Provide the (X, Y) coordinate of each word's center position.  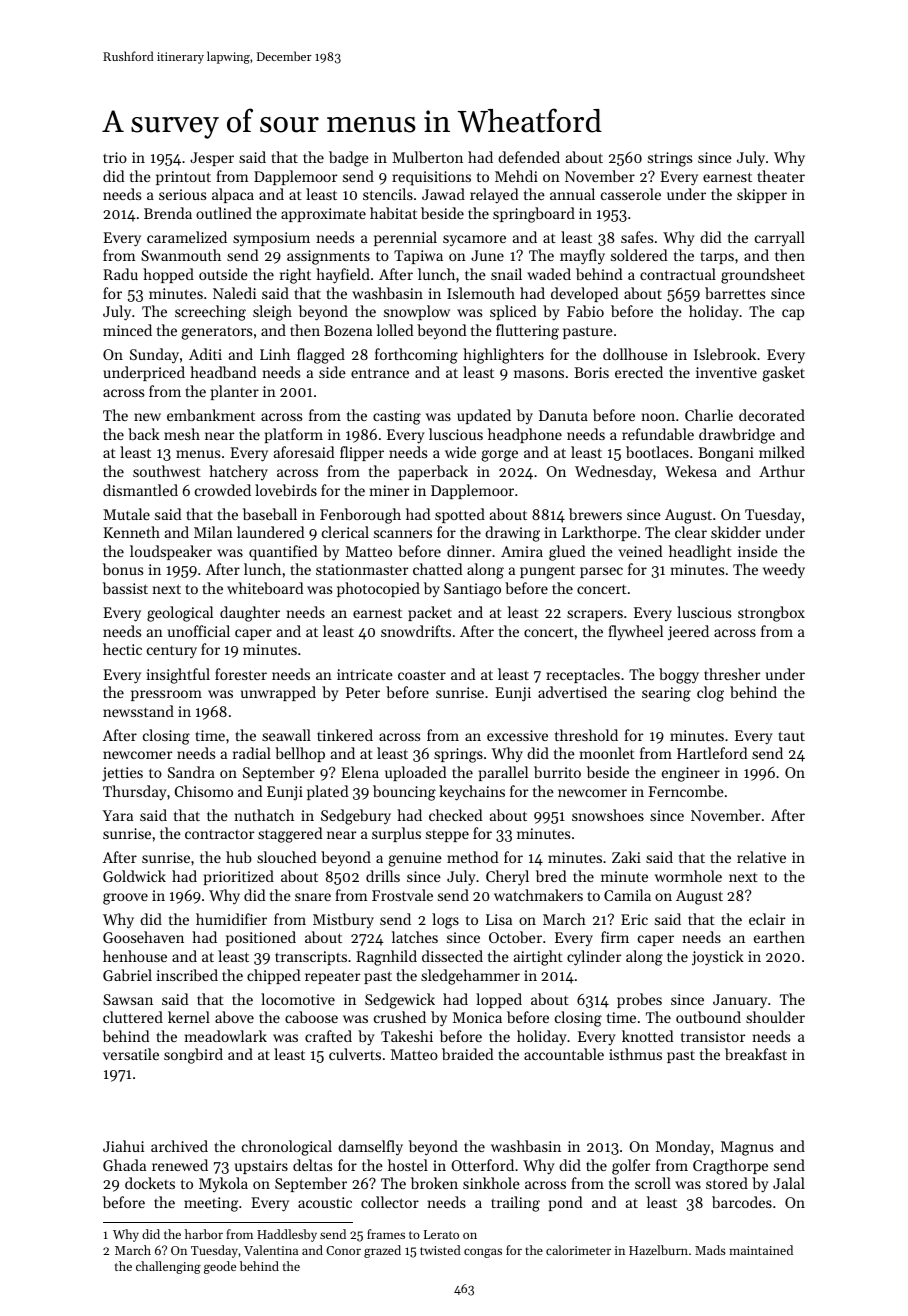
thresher (732, 674)
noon (658, 417)
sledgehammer (470, 977)
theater (781, 176)
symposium (271, 239)
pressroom (166, 695)
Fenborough (360, 516)
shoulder (775, 1017)
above (234, 1017)
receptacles (583, 675)
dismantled (140, 490)
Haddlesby (287, 1235)
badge (349, 159)
